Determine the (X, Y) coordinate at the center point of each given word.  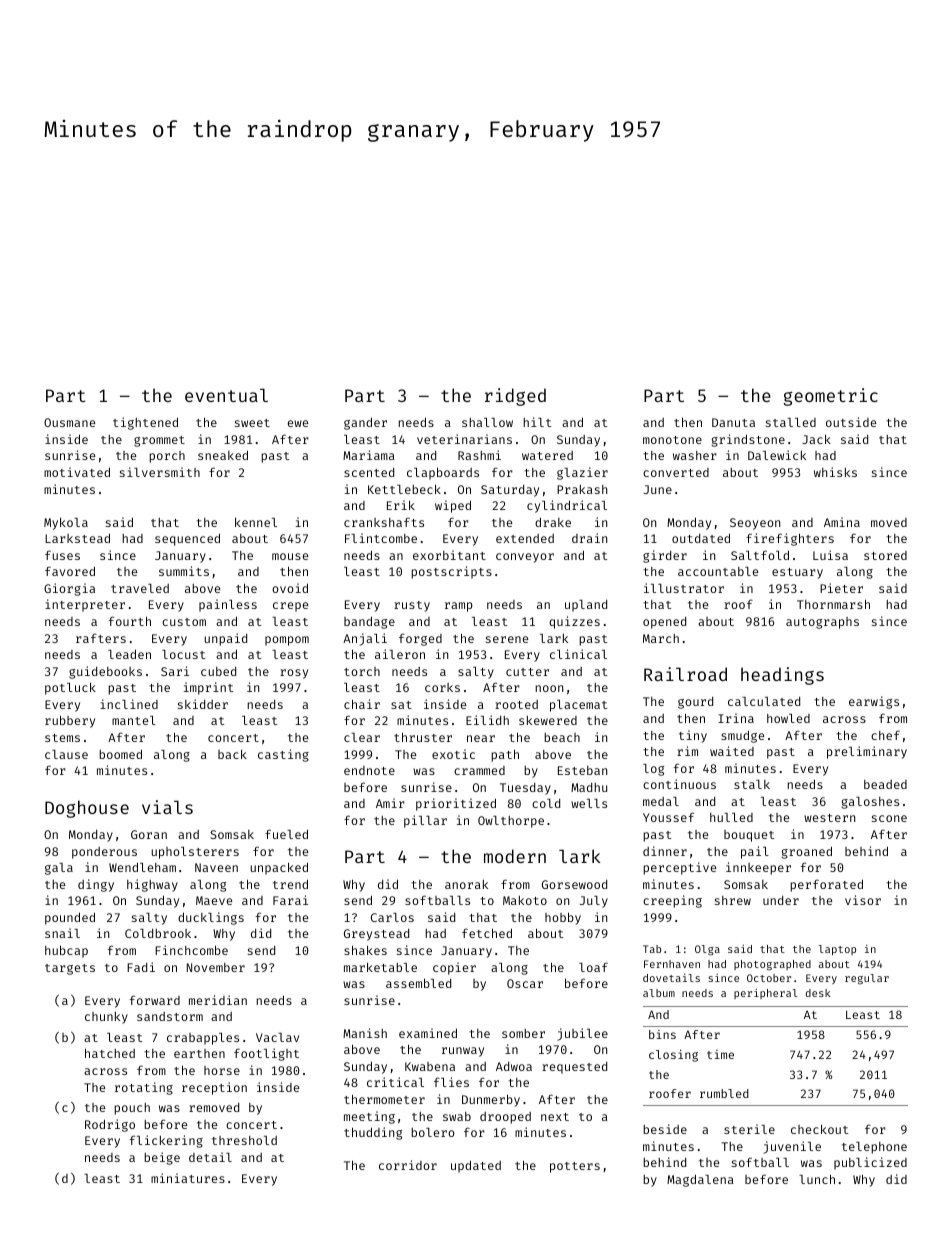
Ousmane (69, 422)
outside (851, 422)
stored (885, 555)
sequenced (187, 539)
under (781, 900)
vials (167, 807)
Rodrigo (110, 1125)
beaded (885, 784)
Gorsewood (574, 884)
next (555, 1117)
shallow (487, 422)
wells (589, 803)
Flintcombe (381, 538)
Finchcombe (191, 950)
